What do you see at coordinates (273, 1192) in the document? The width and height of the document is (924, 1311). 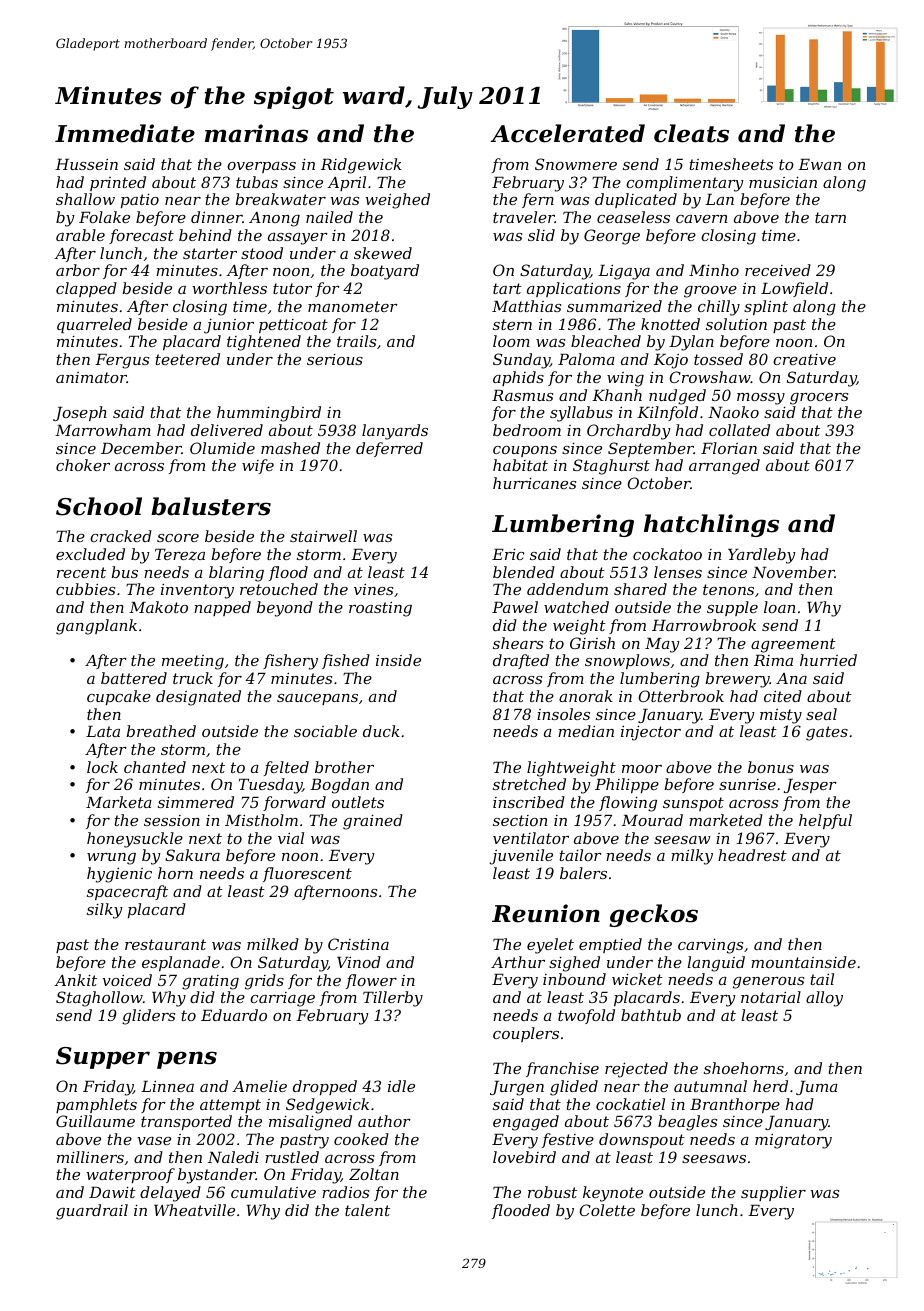 I see `cumulative` at bounding box center [273, 1192].
